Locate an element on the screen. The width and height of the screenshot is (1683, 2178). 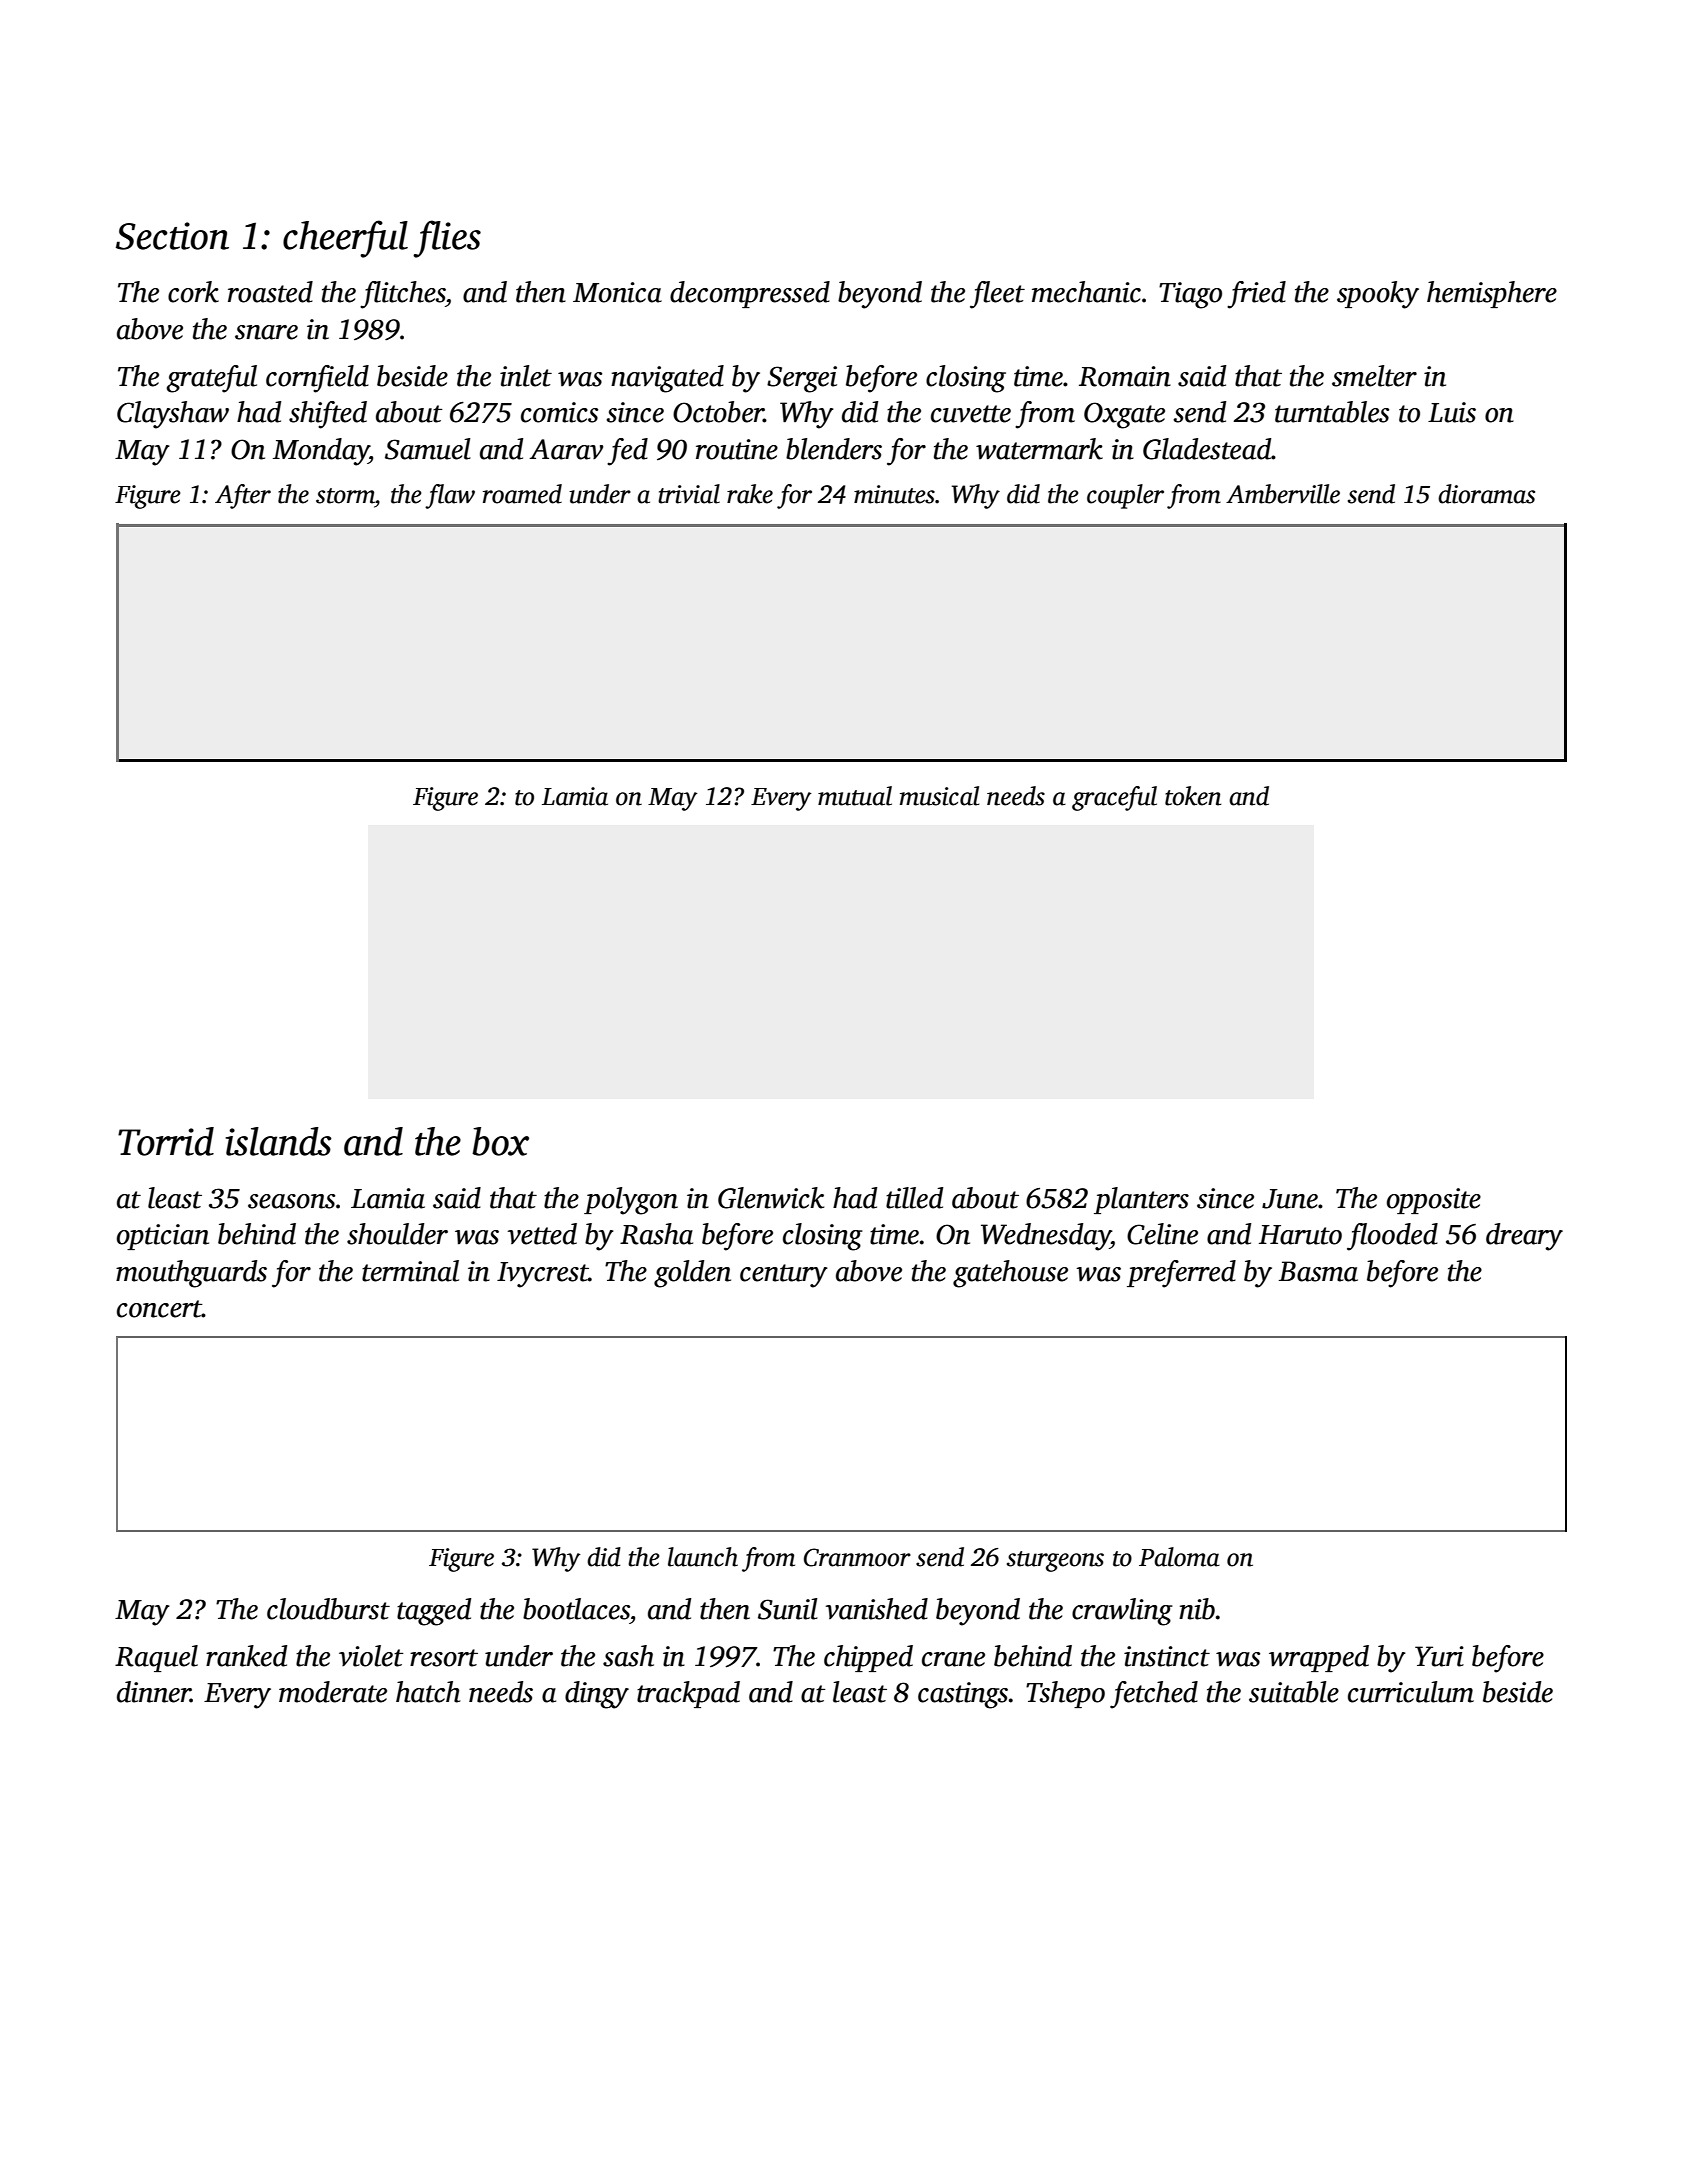
dioramas is located at coordinates (1486, 494).
